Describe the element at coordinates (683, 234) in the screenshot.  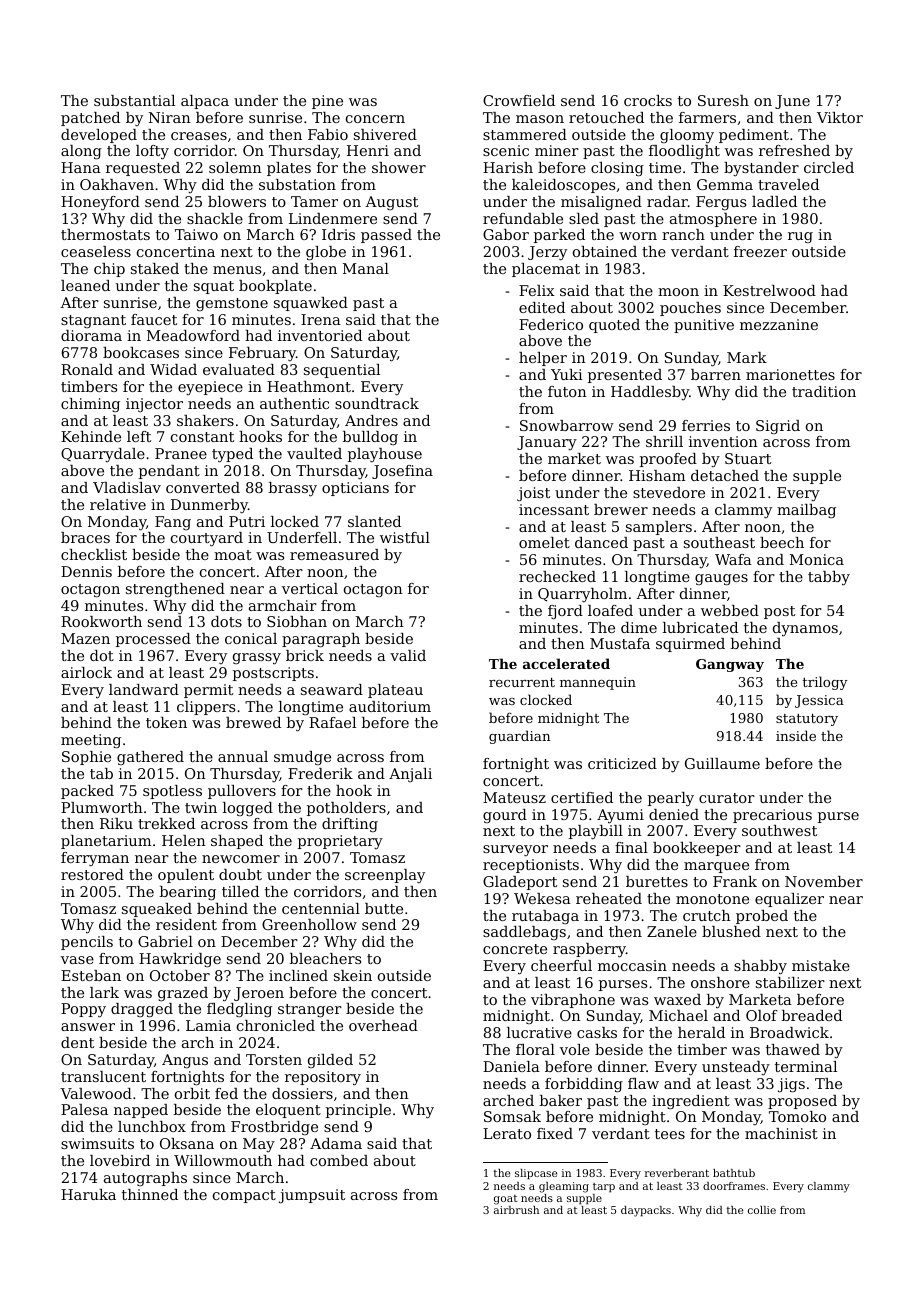
I see `ranch` at that location.
